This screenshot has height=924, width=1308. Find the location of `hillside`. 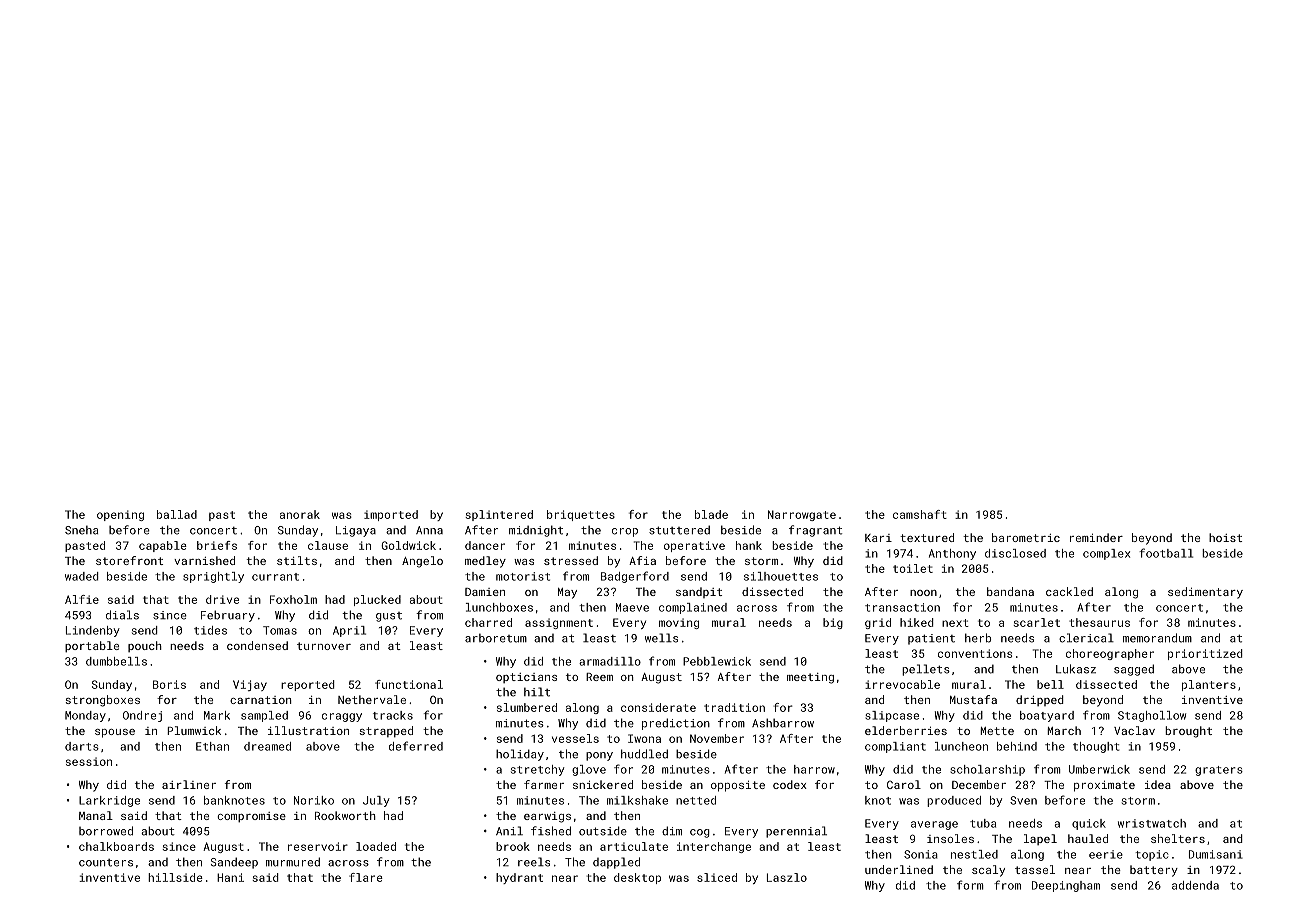

hillside is located at coordinates (175, 877).
